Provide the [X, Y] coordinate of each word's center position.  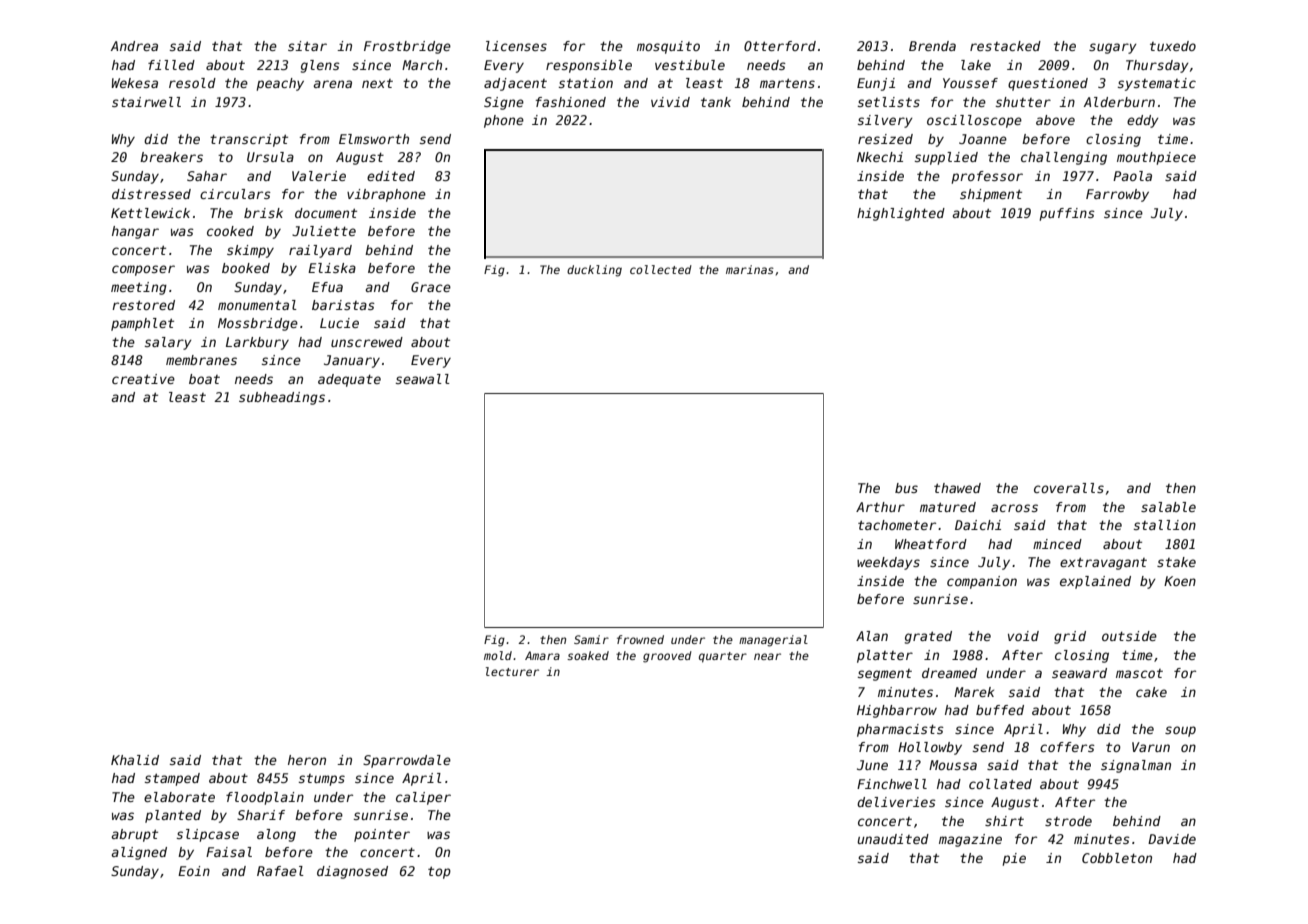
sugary [1113, 48]
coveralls [1069, 488]
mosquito [668, 47]
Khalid [135, 760]
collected [661, 269]
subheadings [282, 398]
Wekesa [135, 83]
